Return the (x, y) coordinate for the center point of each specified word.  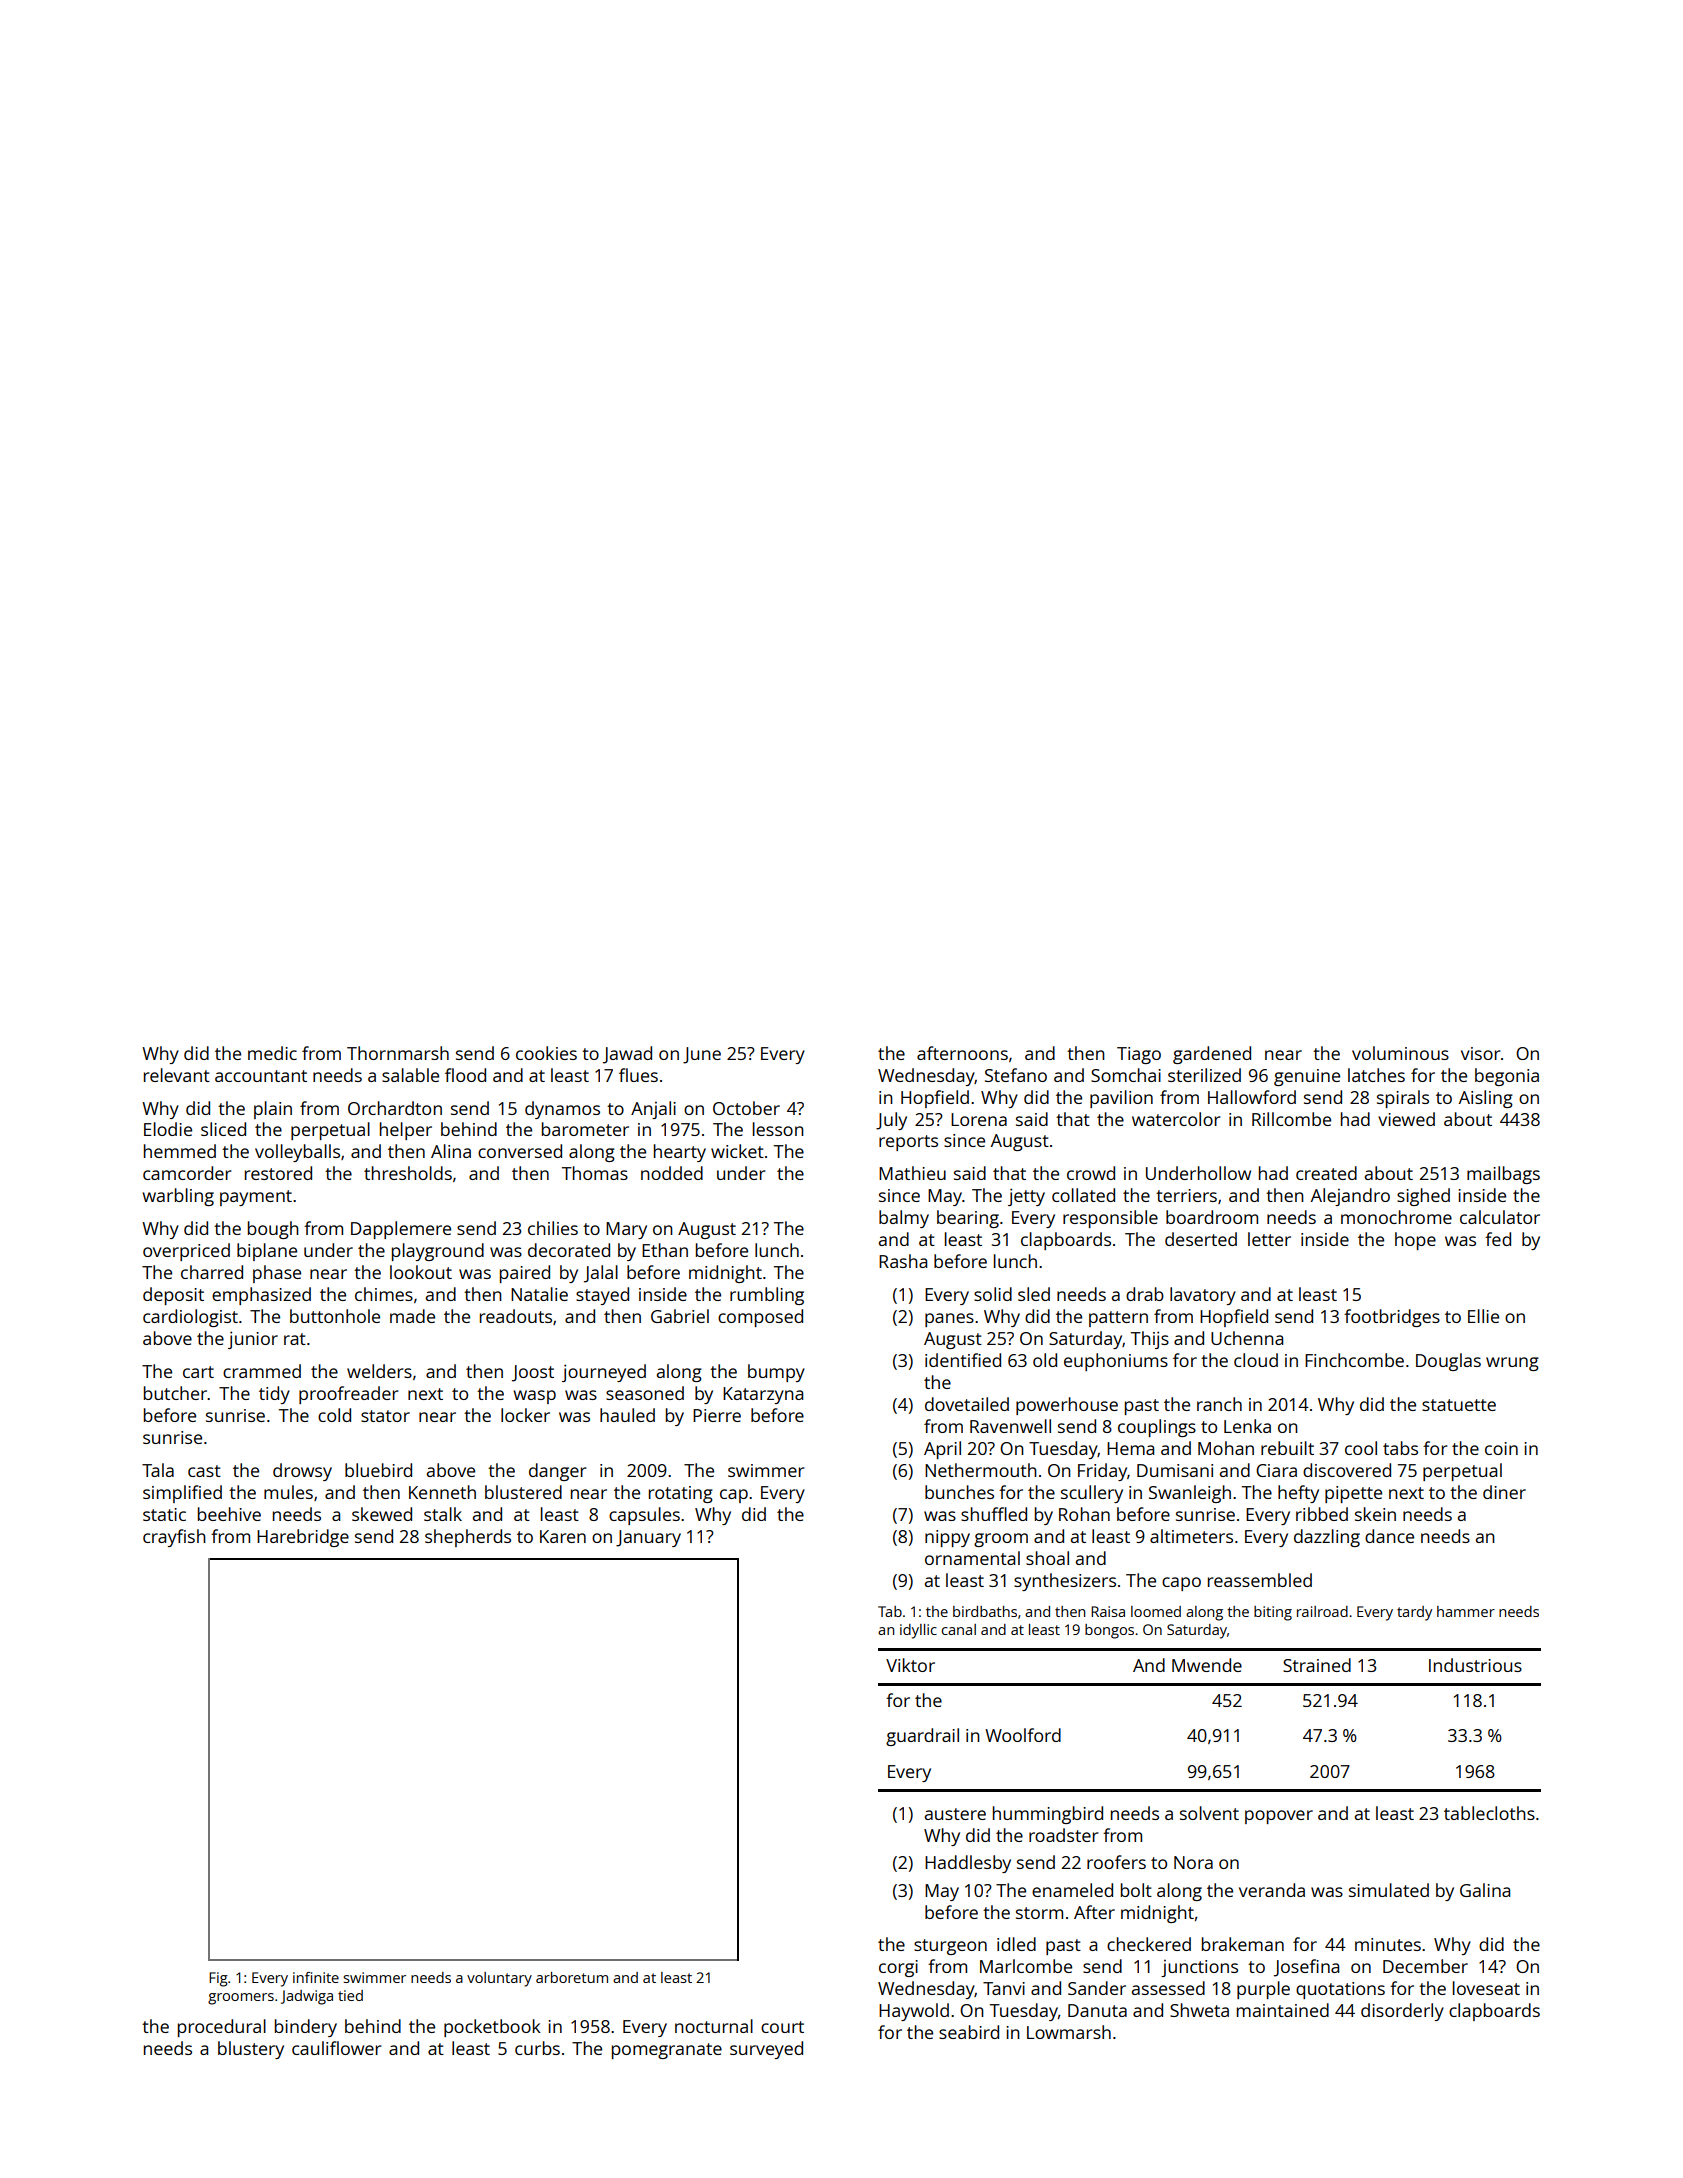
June (702, 1055)
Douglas (1448, 1362)
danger (557, 1472)
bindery (306, 2028)
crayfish (174, 1538)
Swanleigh (1190, 1494)
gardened (1212, 1055)
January (648, 1538)
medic (272, 1053)
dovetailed (967, 1404)
